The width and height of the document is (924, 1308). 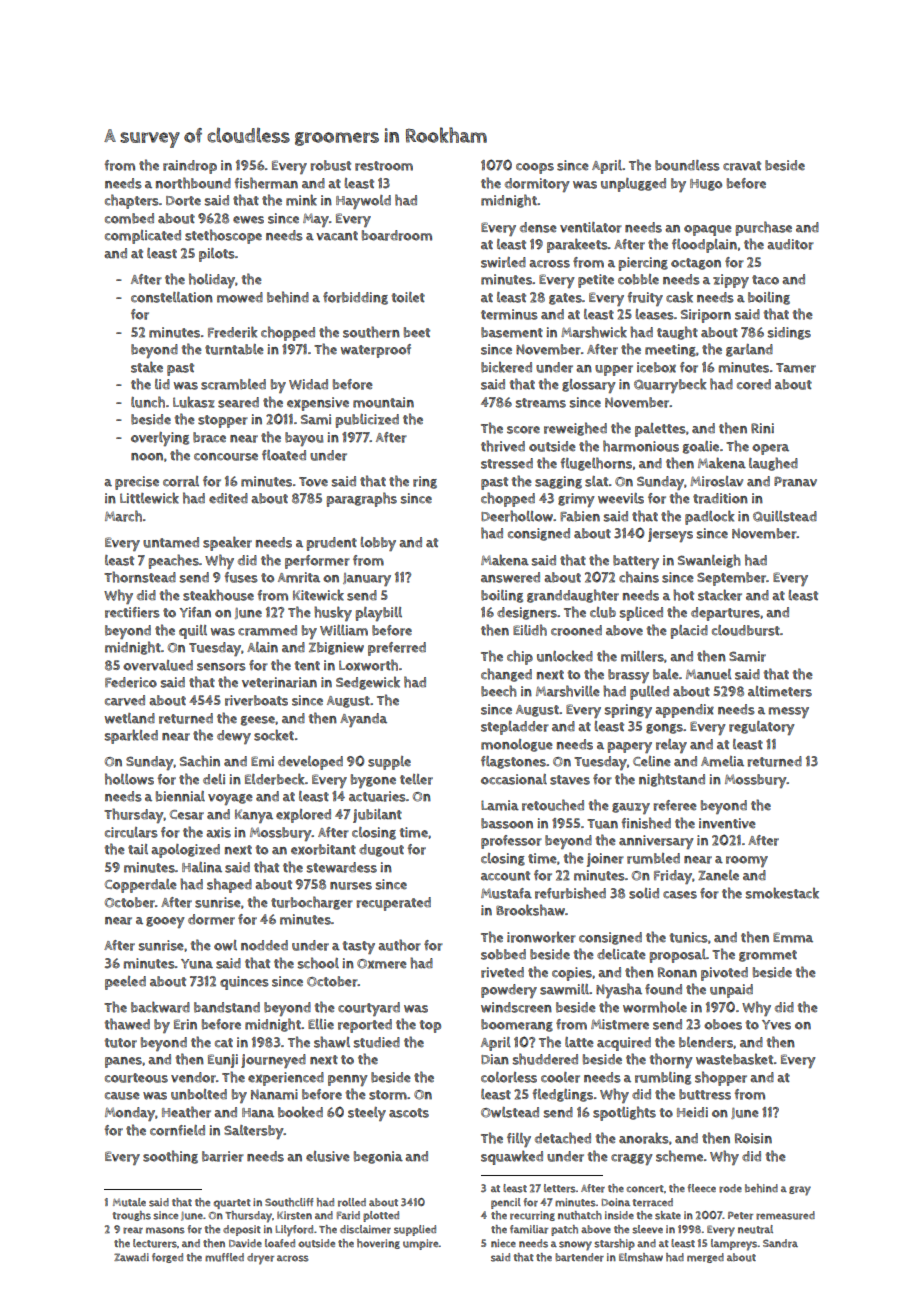 What do you see at coordinates (747, 861) in the document?
I see `roomy` at bounding box center [747, 861].
